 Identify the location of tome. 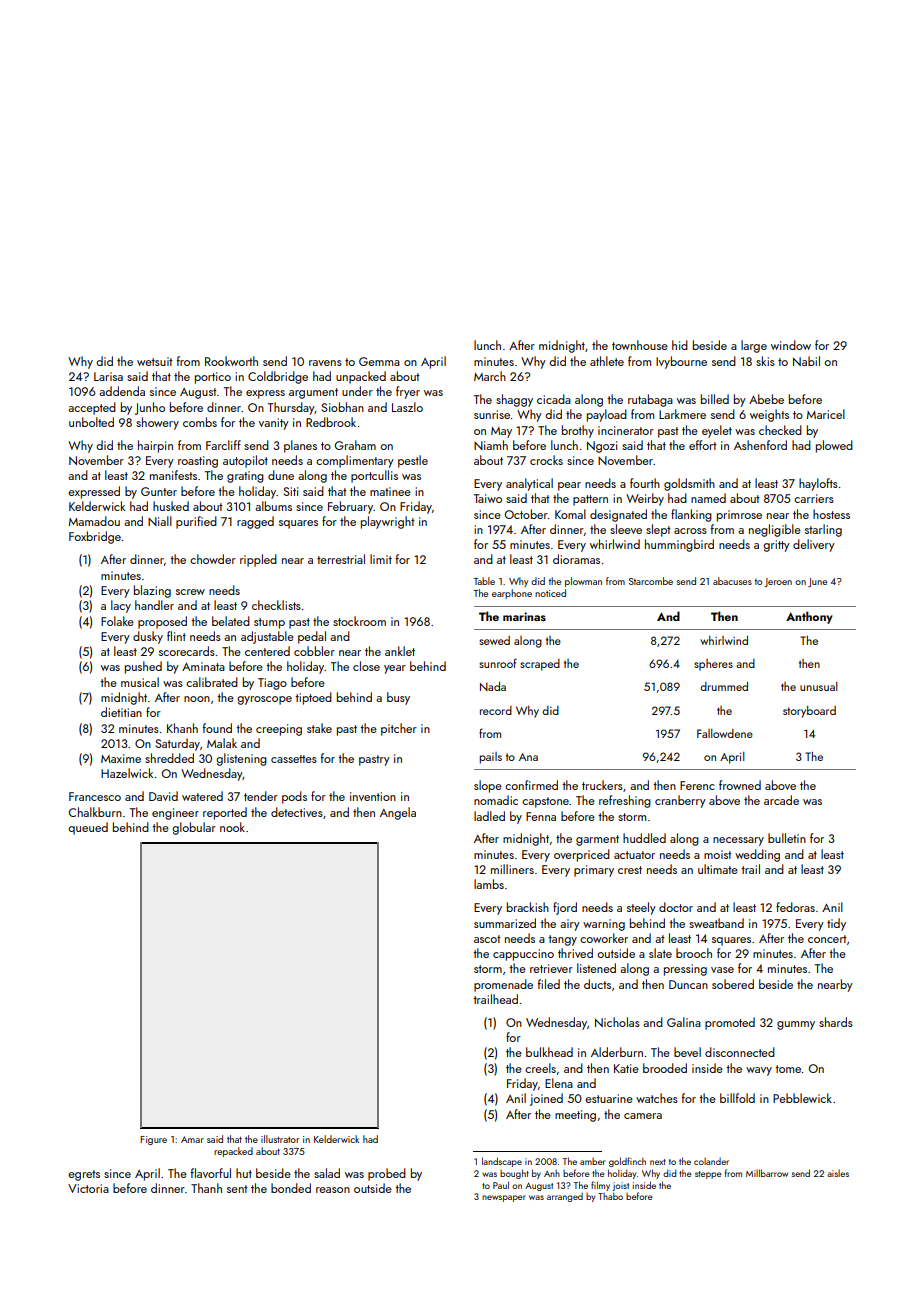
(788, 1069).
